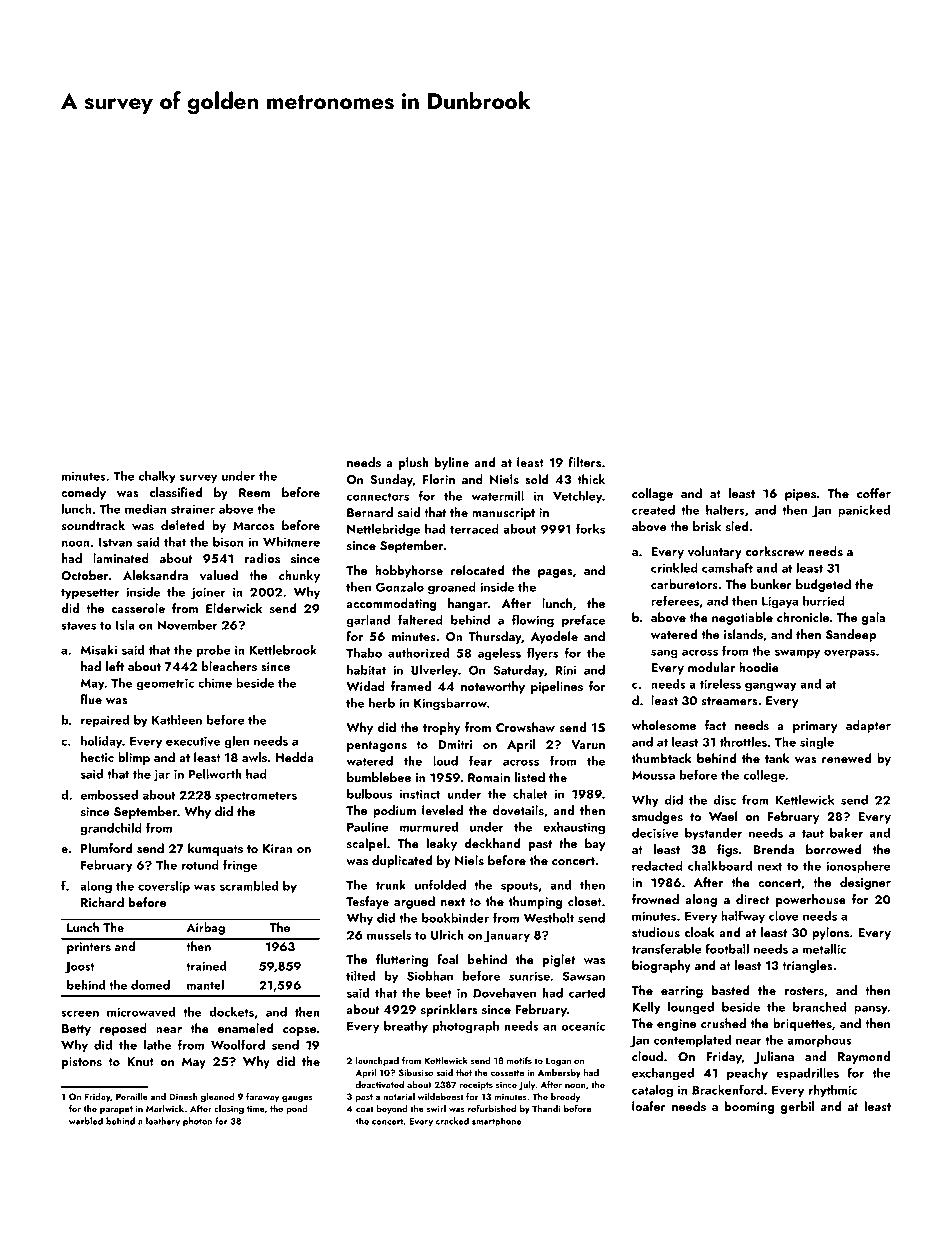 The image size is (952, 1233). Describe the element at coordinates (414, 463) in the screenshot. I see `plush` at that location.
